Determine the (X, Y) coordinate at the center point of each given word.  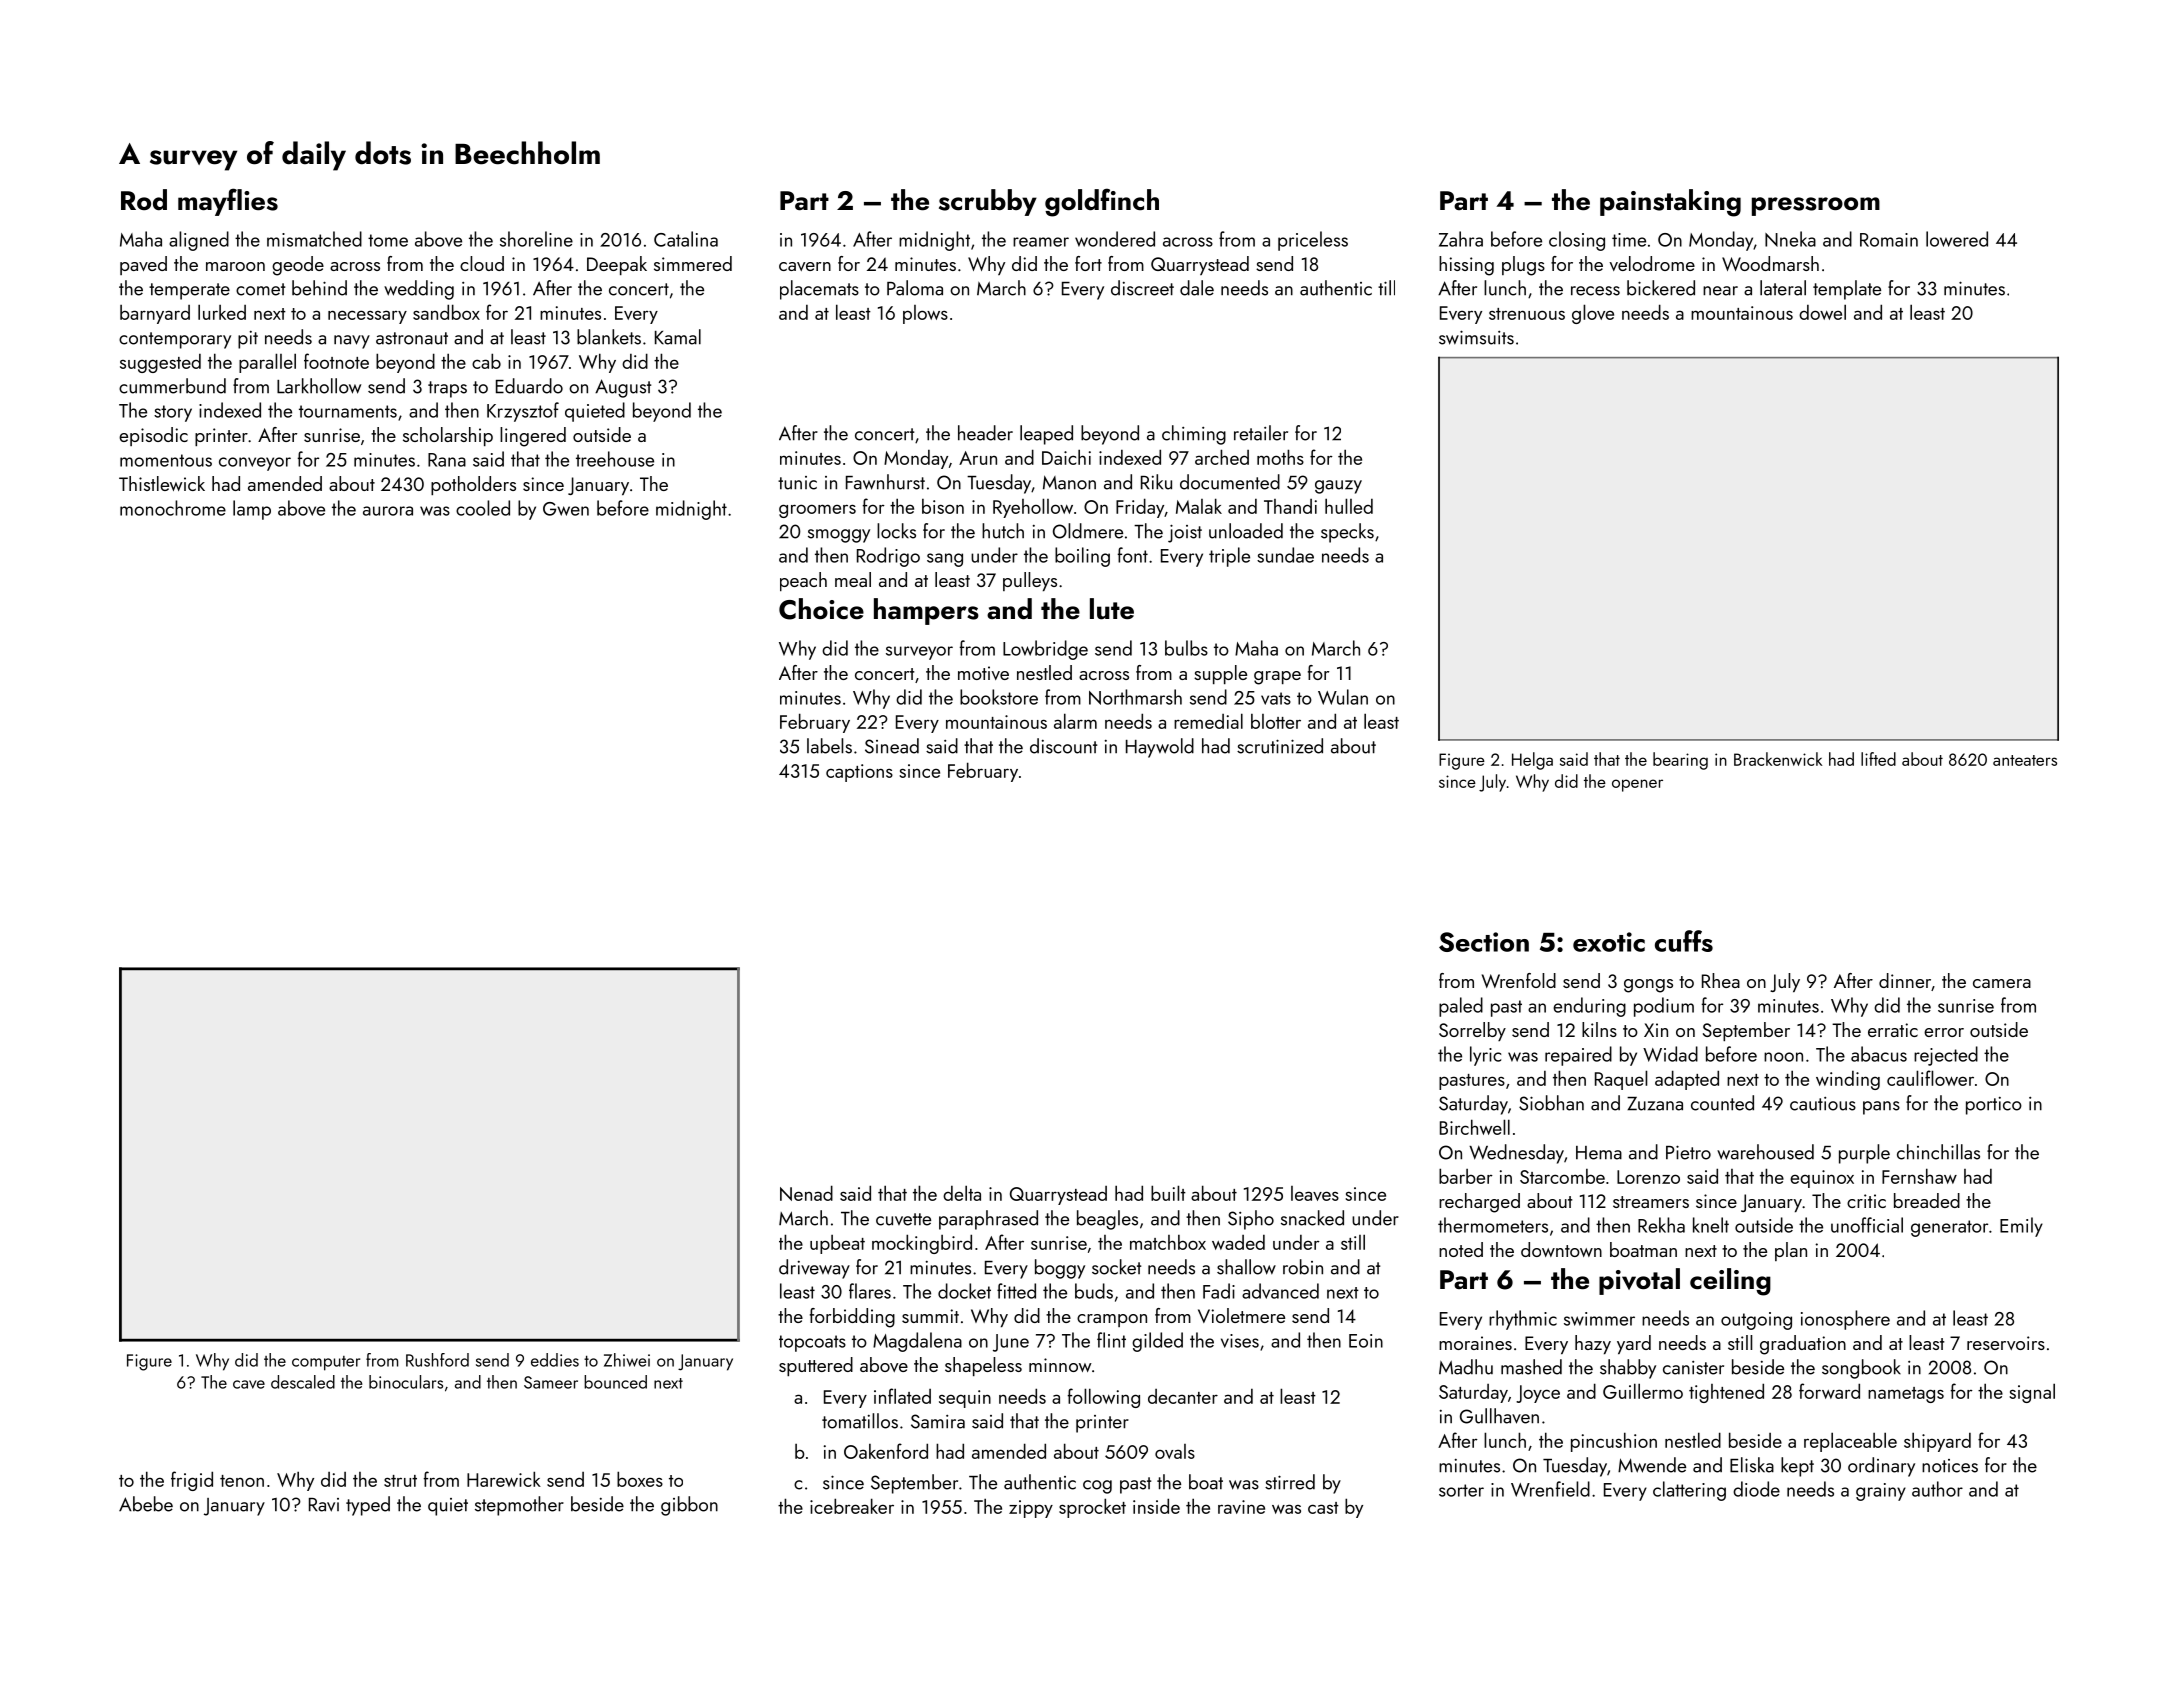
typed (368, 1506)
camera (2002, 983)
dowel (1822, 312)
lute (1112, 609)
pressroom (1816, 206)
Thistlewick (162, 483)
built (1168, 1193)
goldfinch (1102, 202)
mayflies (228, 202)
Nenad (806, 1193)
